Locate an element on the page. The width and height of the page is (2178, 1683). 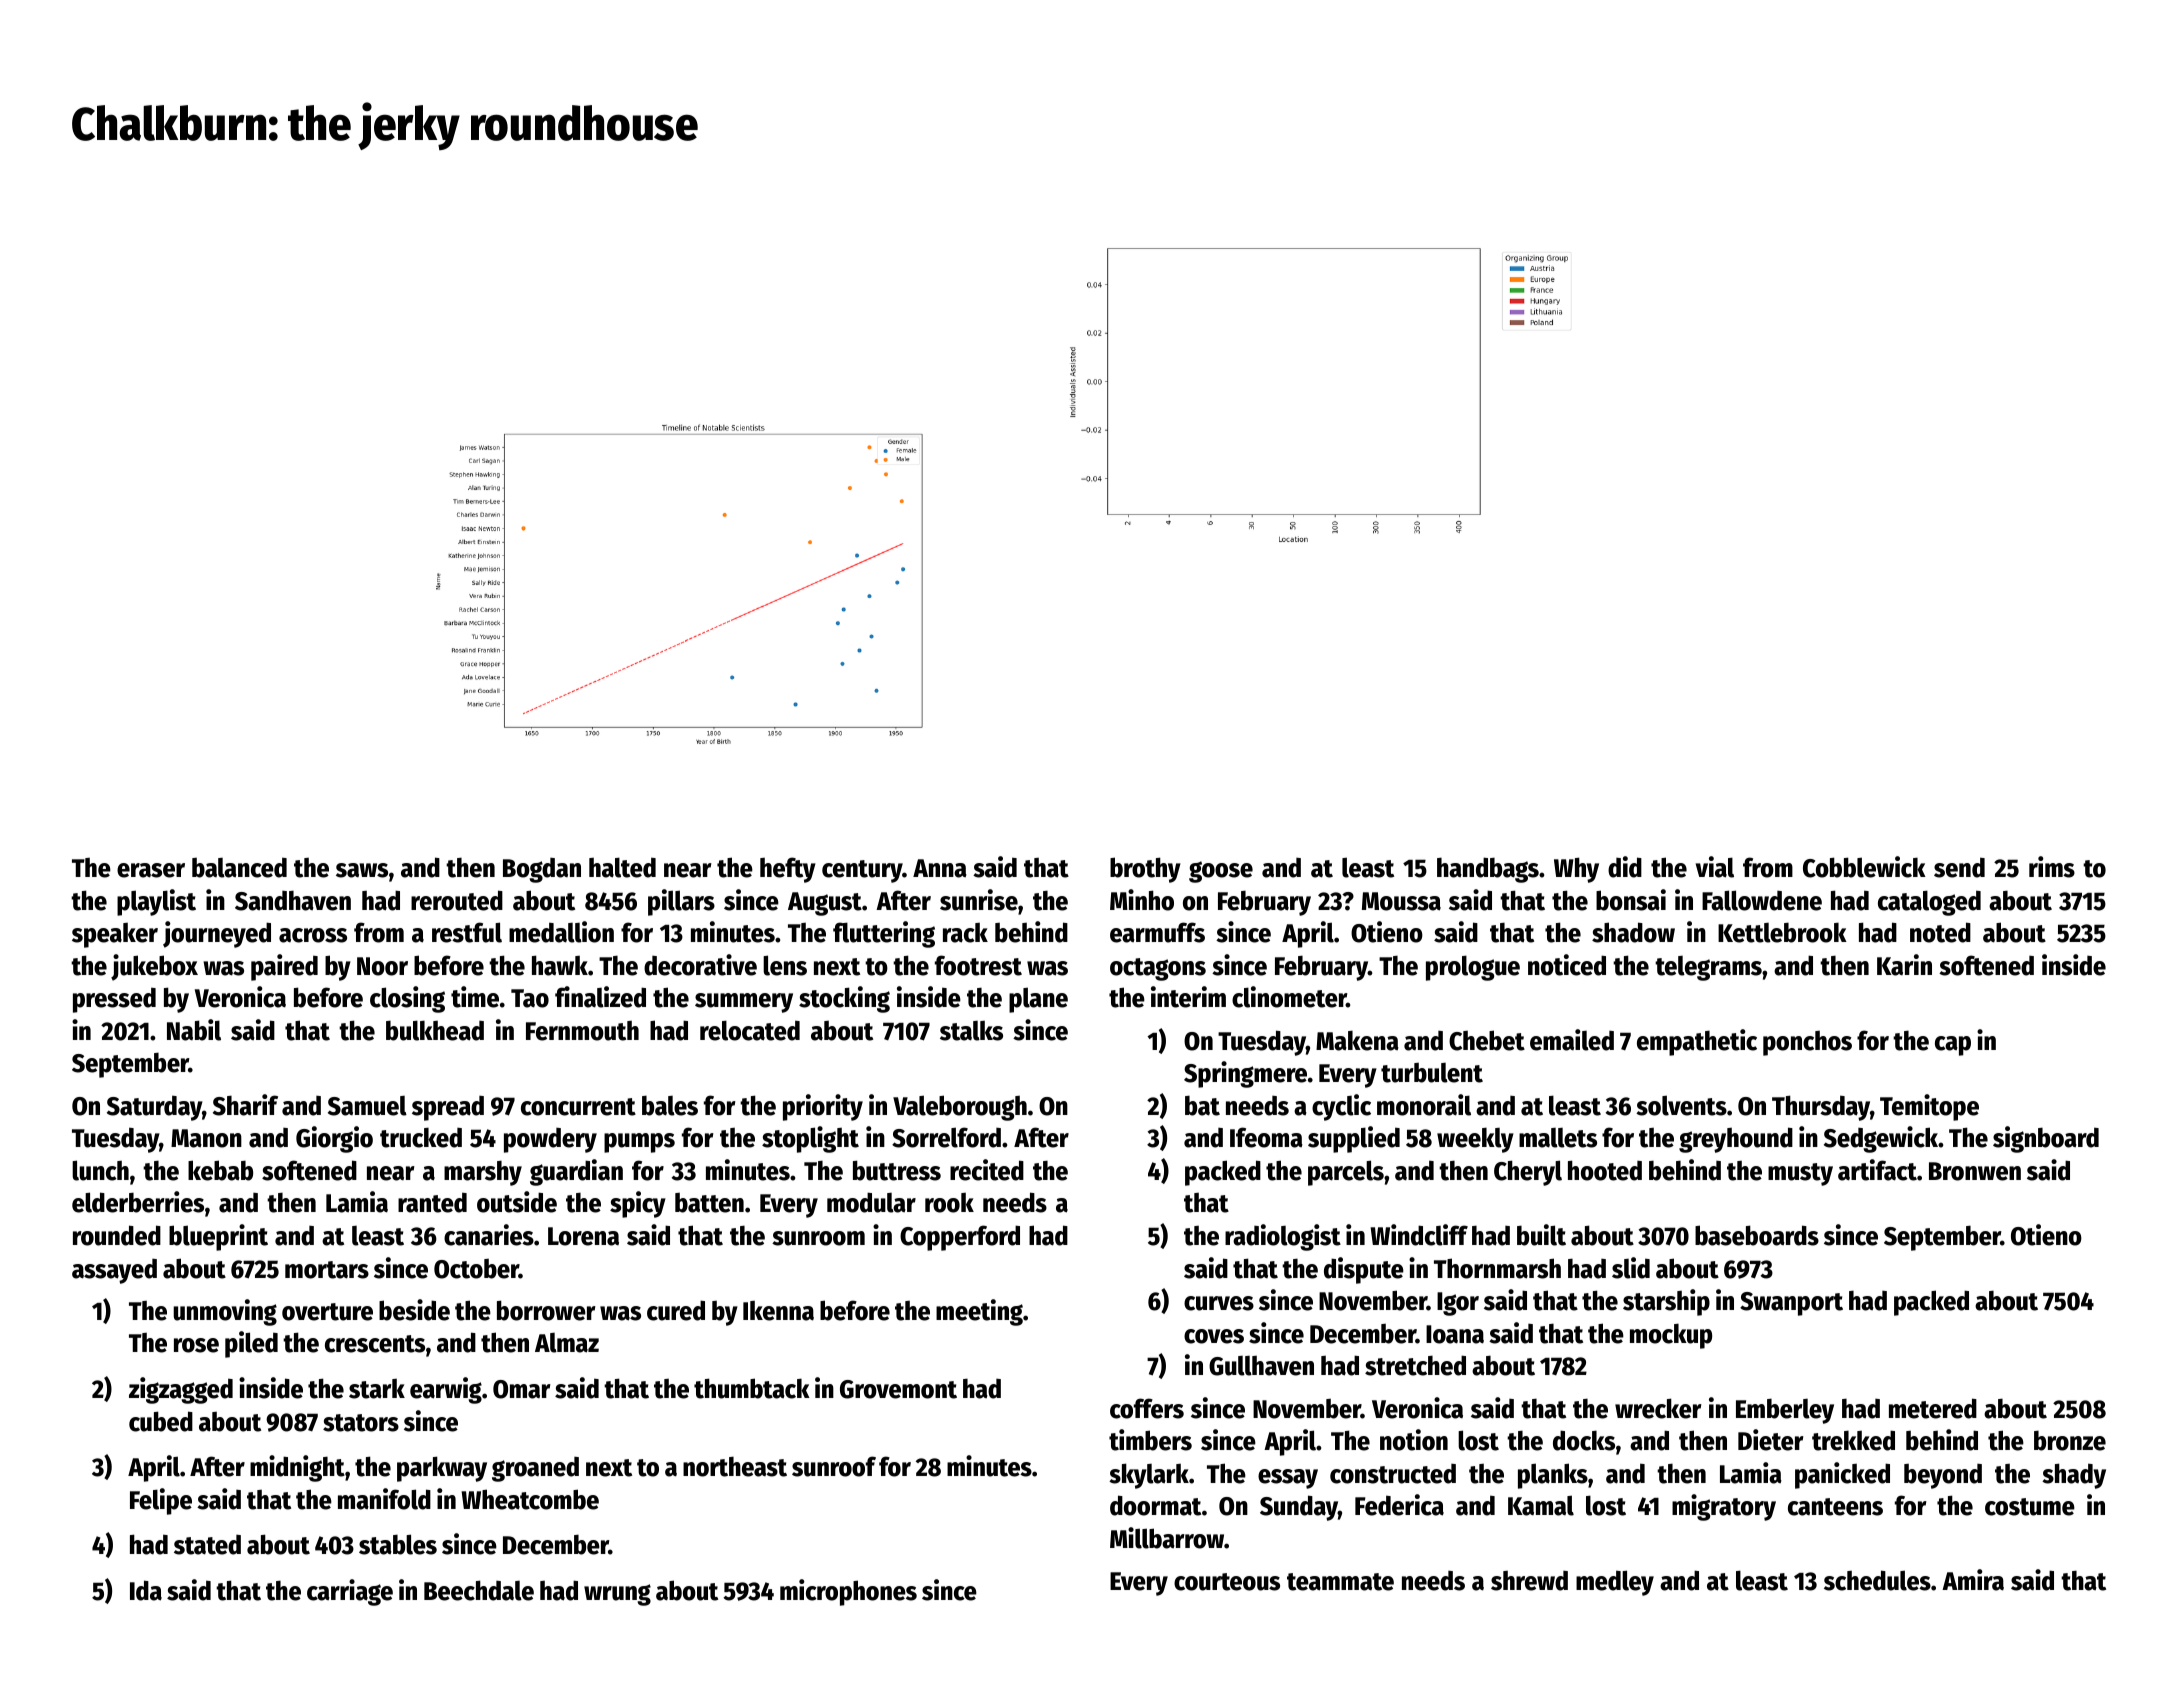
ranted is located at coordinates (432, 1202).
